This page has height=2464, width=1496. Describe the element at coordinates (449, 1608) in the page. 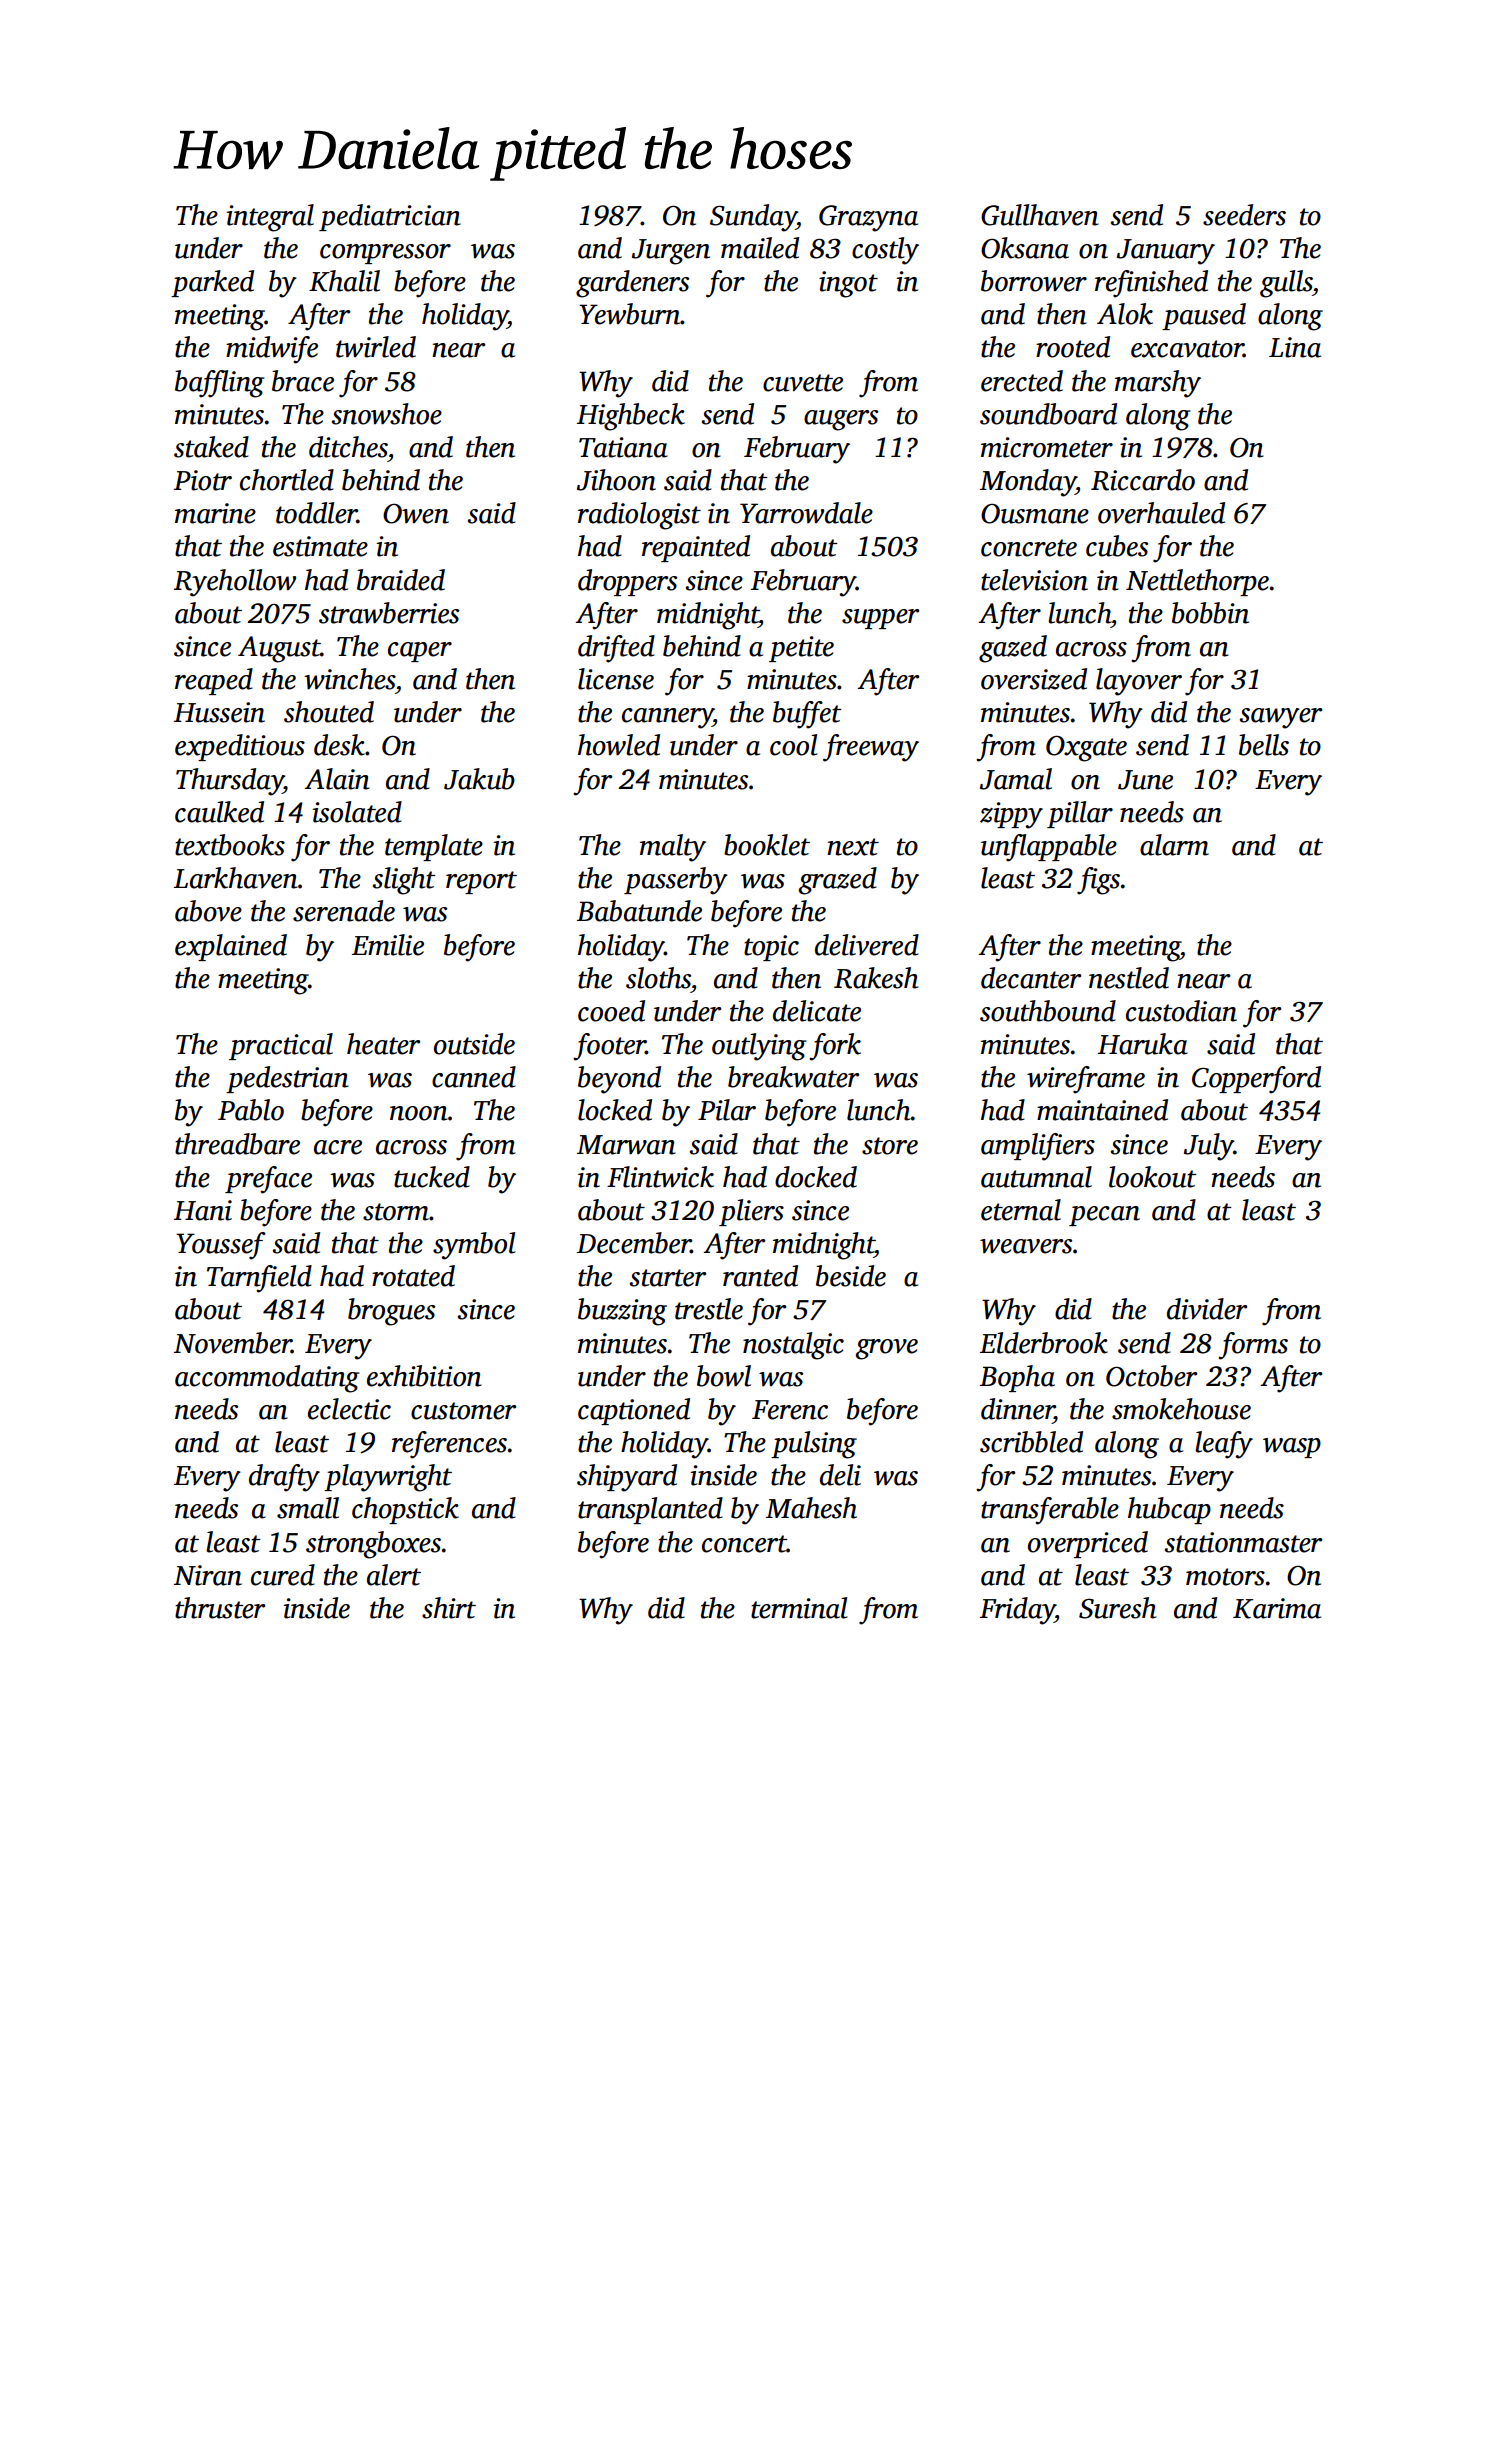

I see `shirt` at that location.
